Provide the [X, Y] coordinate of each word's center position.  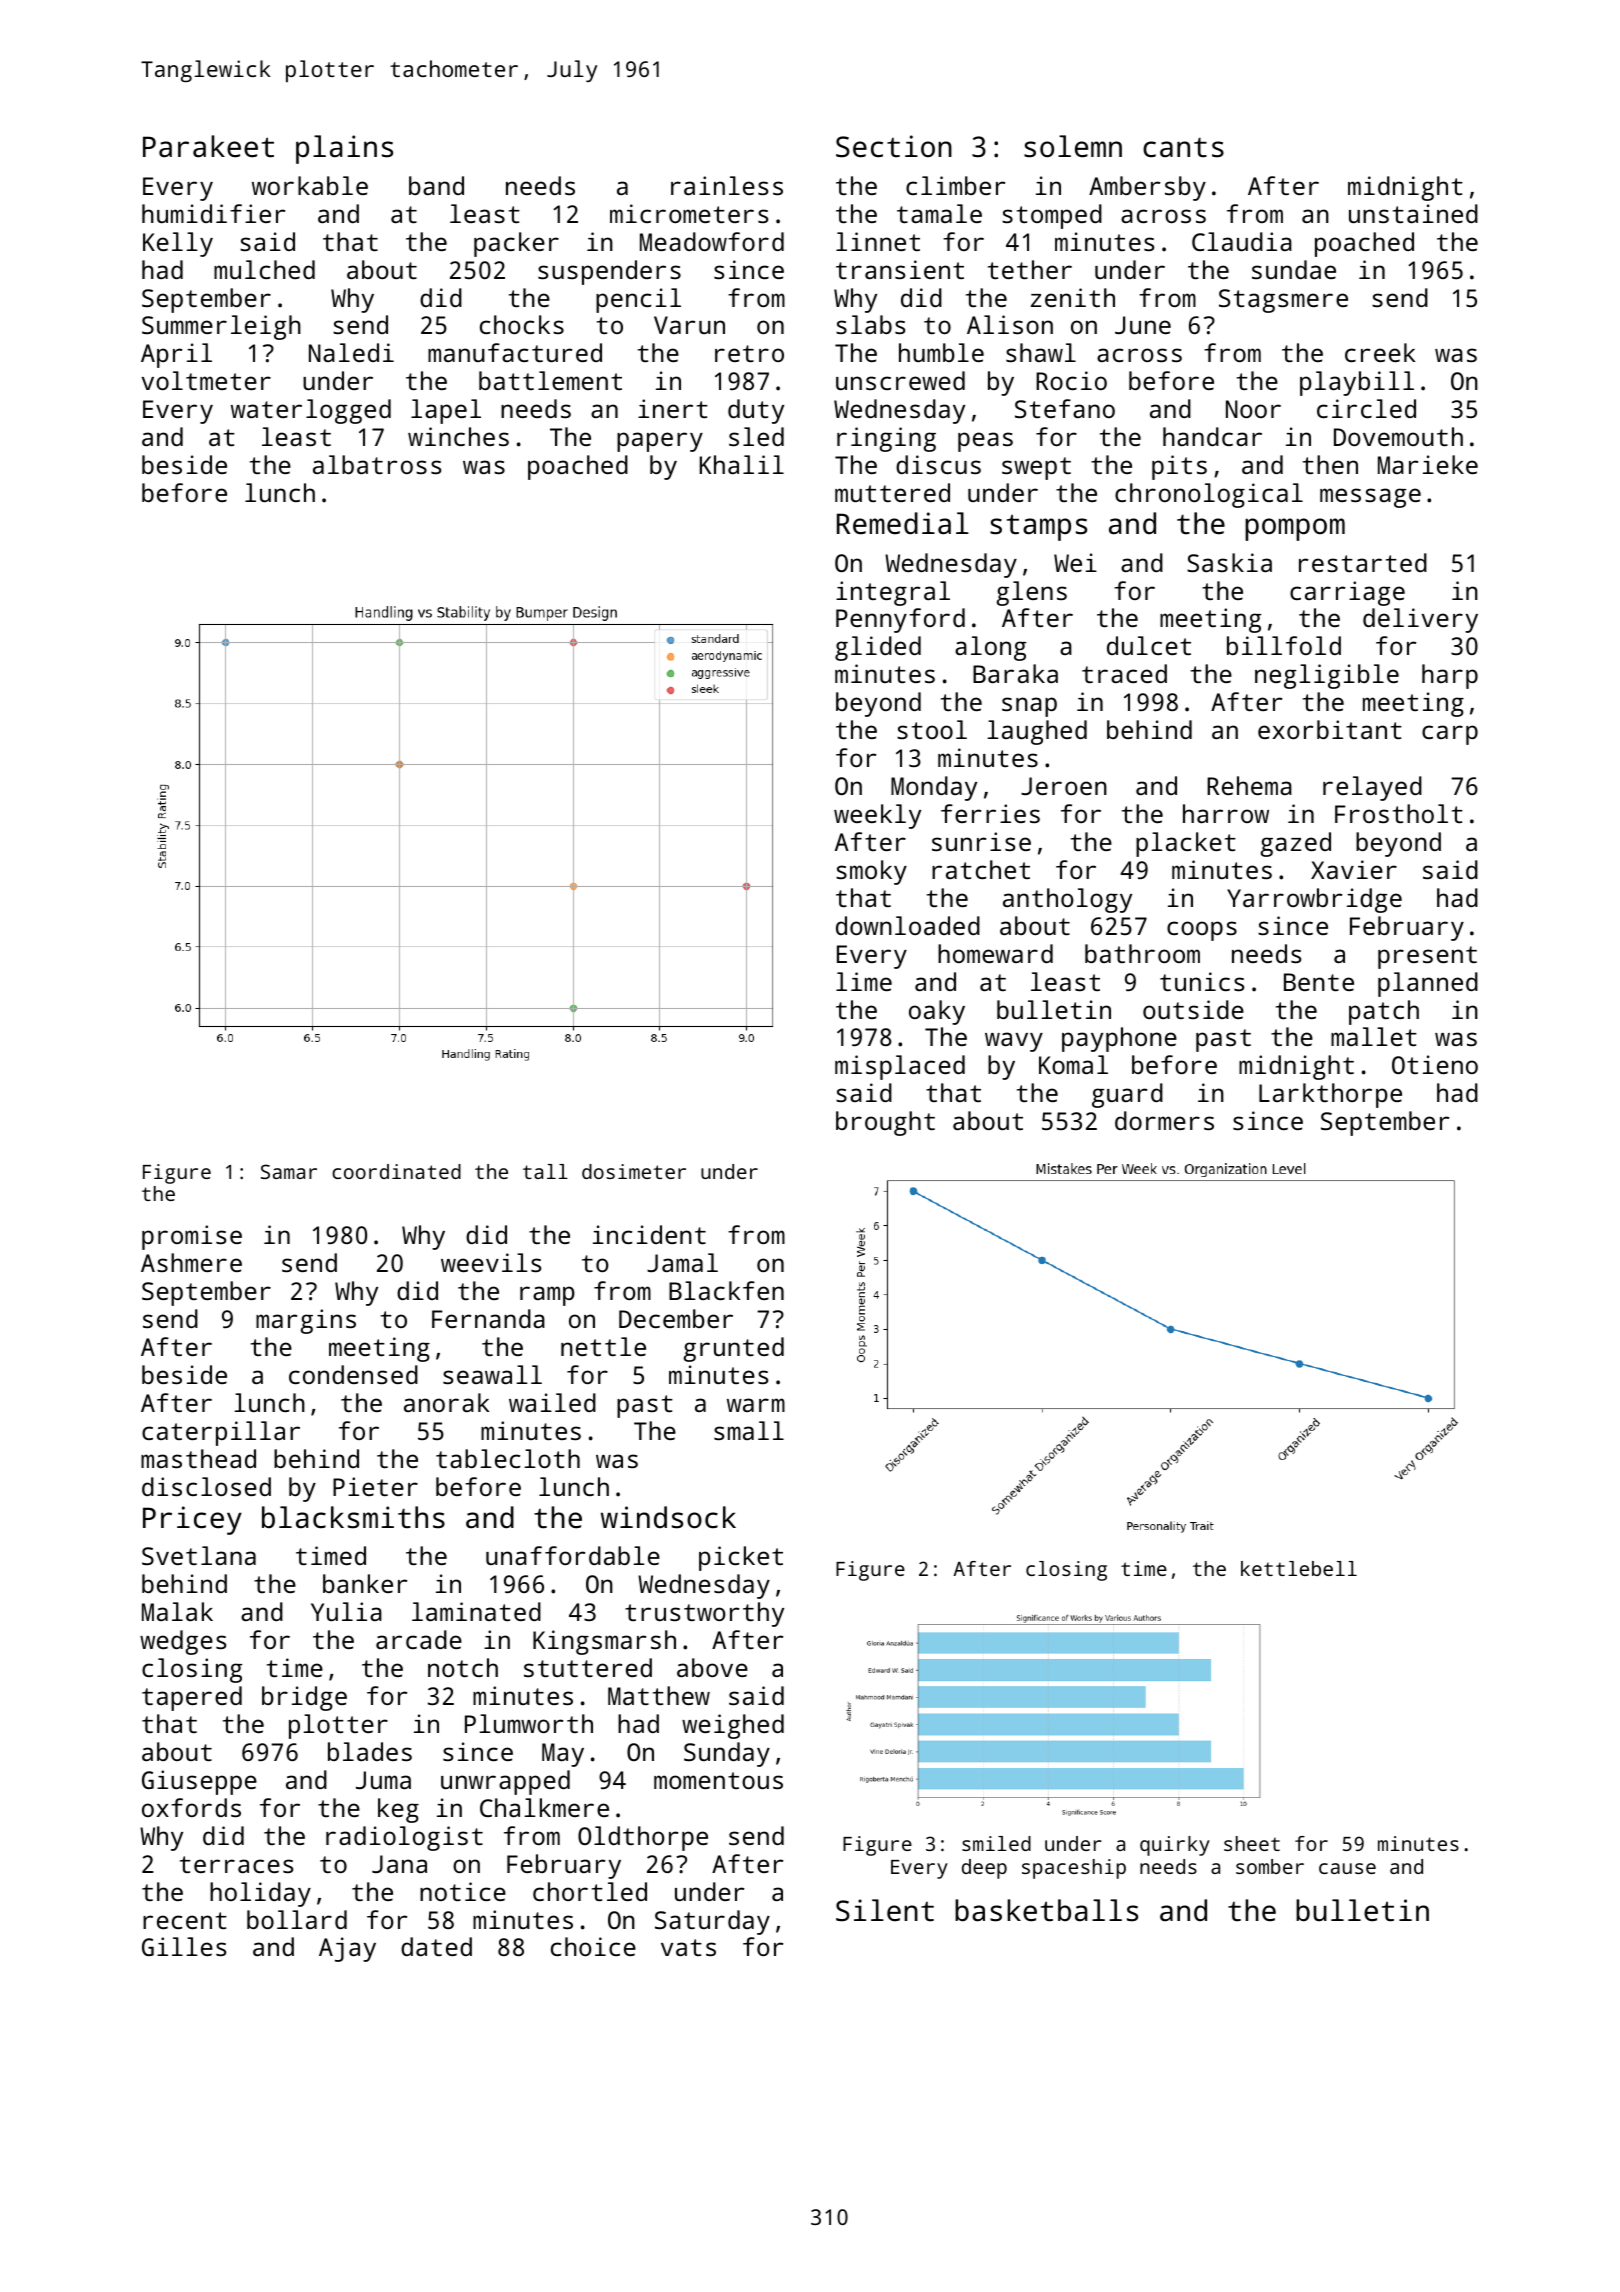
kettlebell [1299, 1568]
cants [1183, 147]
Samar [289, 1171]
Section [894, 146]
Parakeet [208, 146]
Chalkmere [544, 1807]
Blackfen [726, 1290]
